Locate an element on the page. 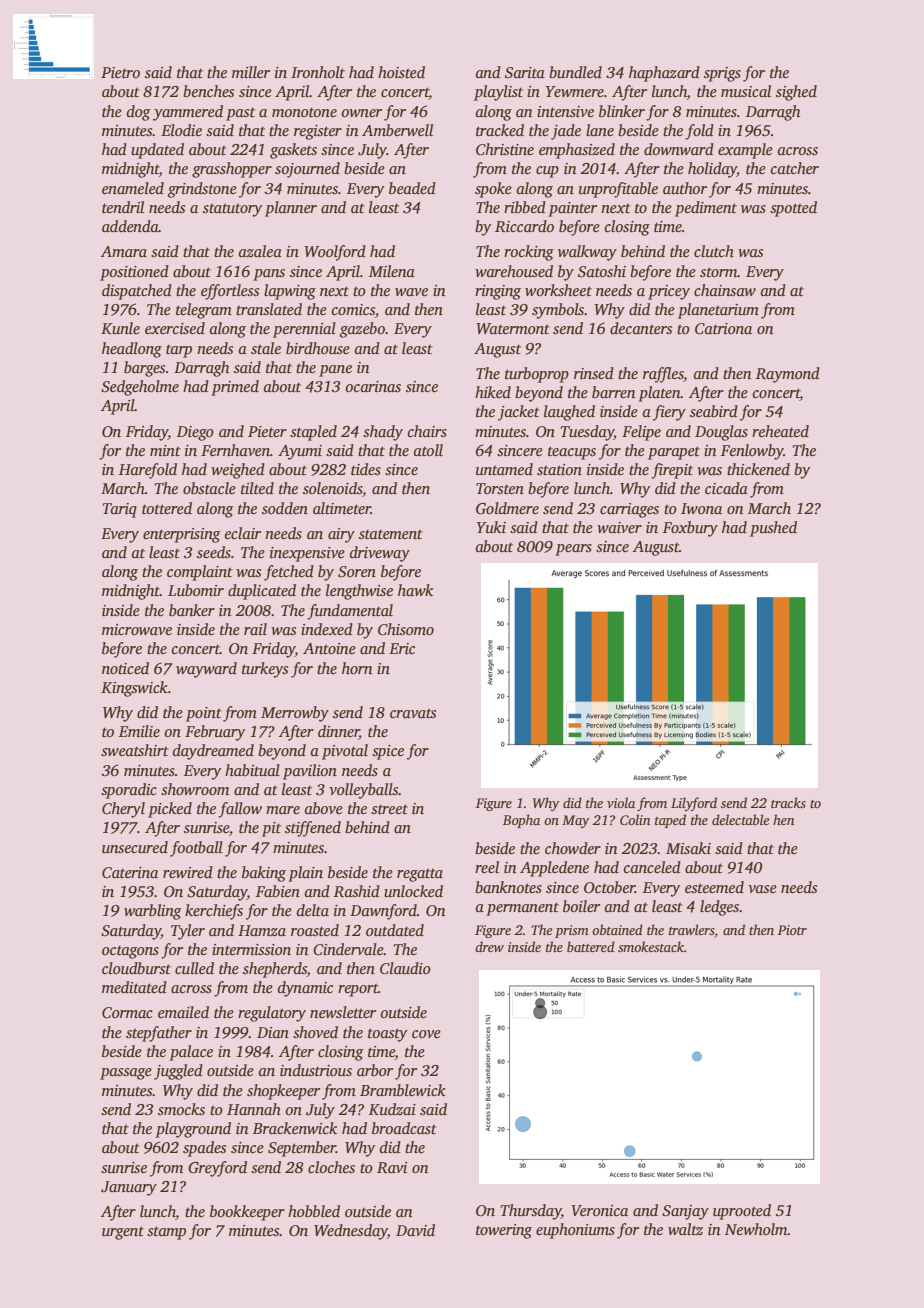 The image size is (924, 1308). Misaki is located at coordinates (688, 848).
